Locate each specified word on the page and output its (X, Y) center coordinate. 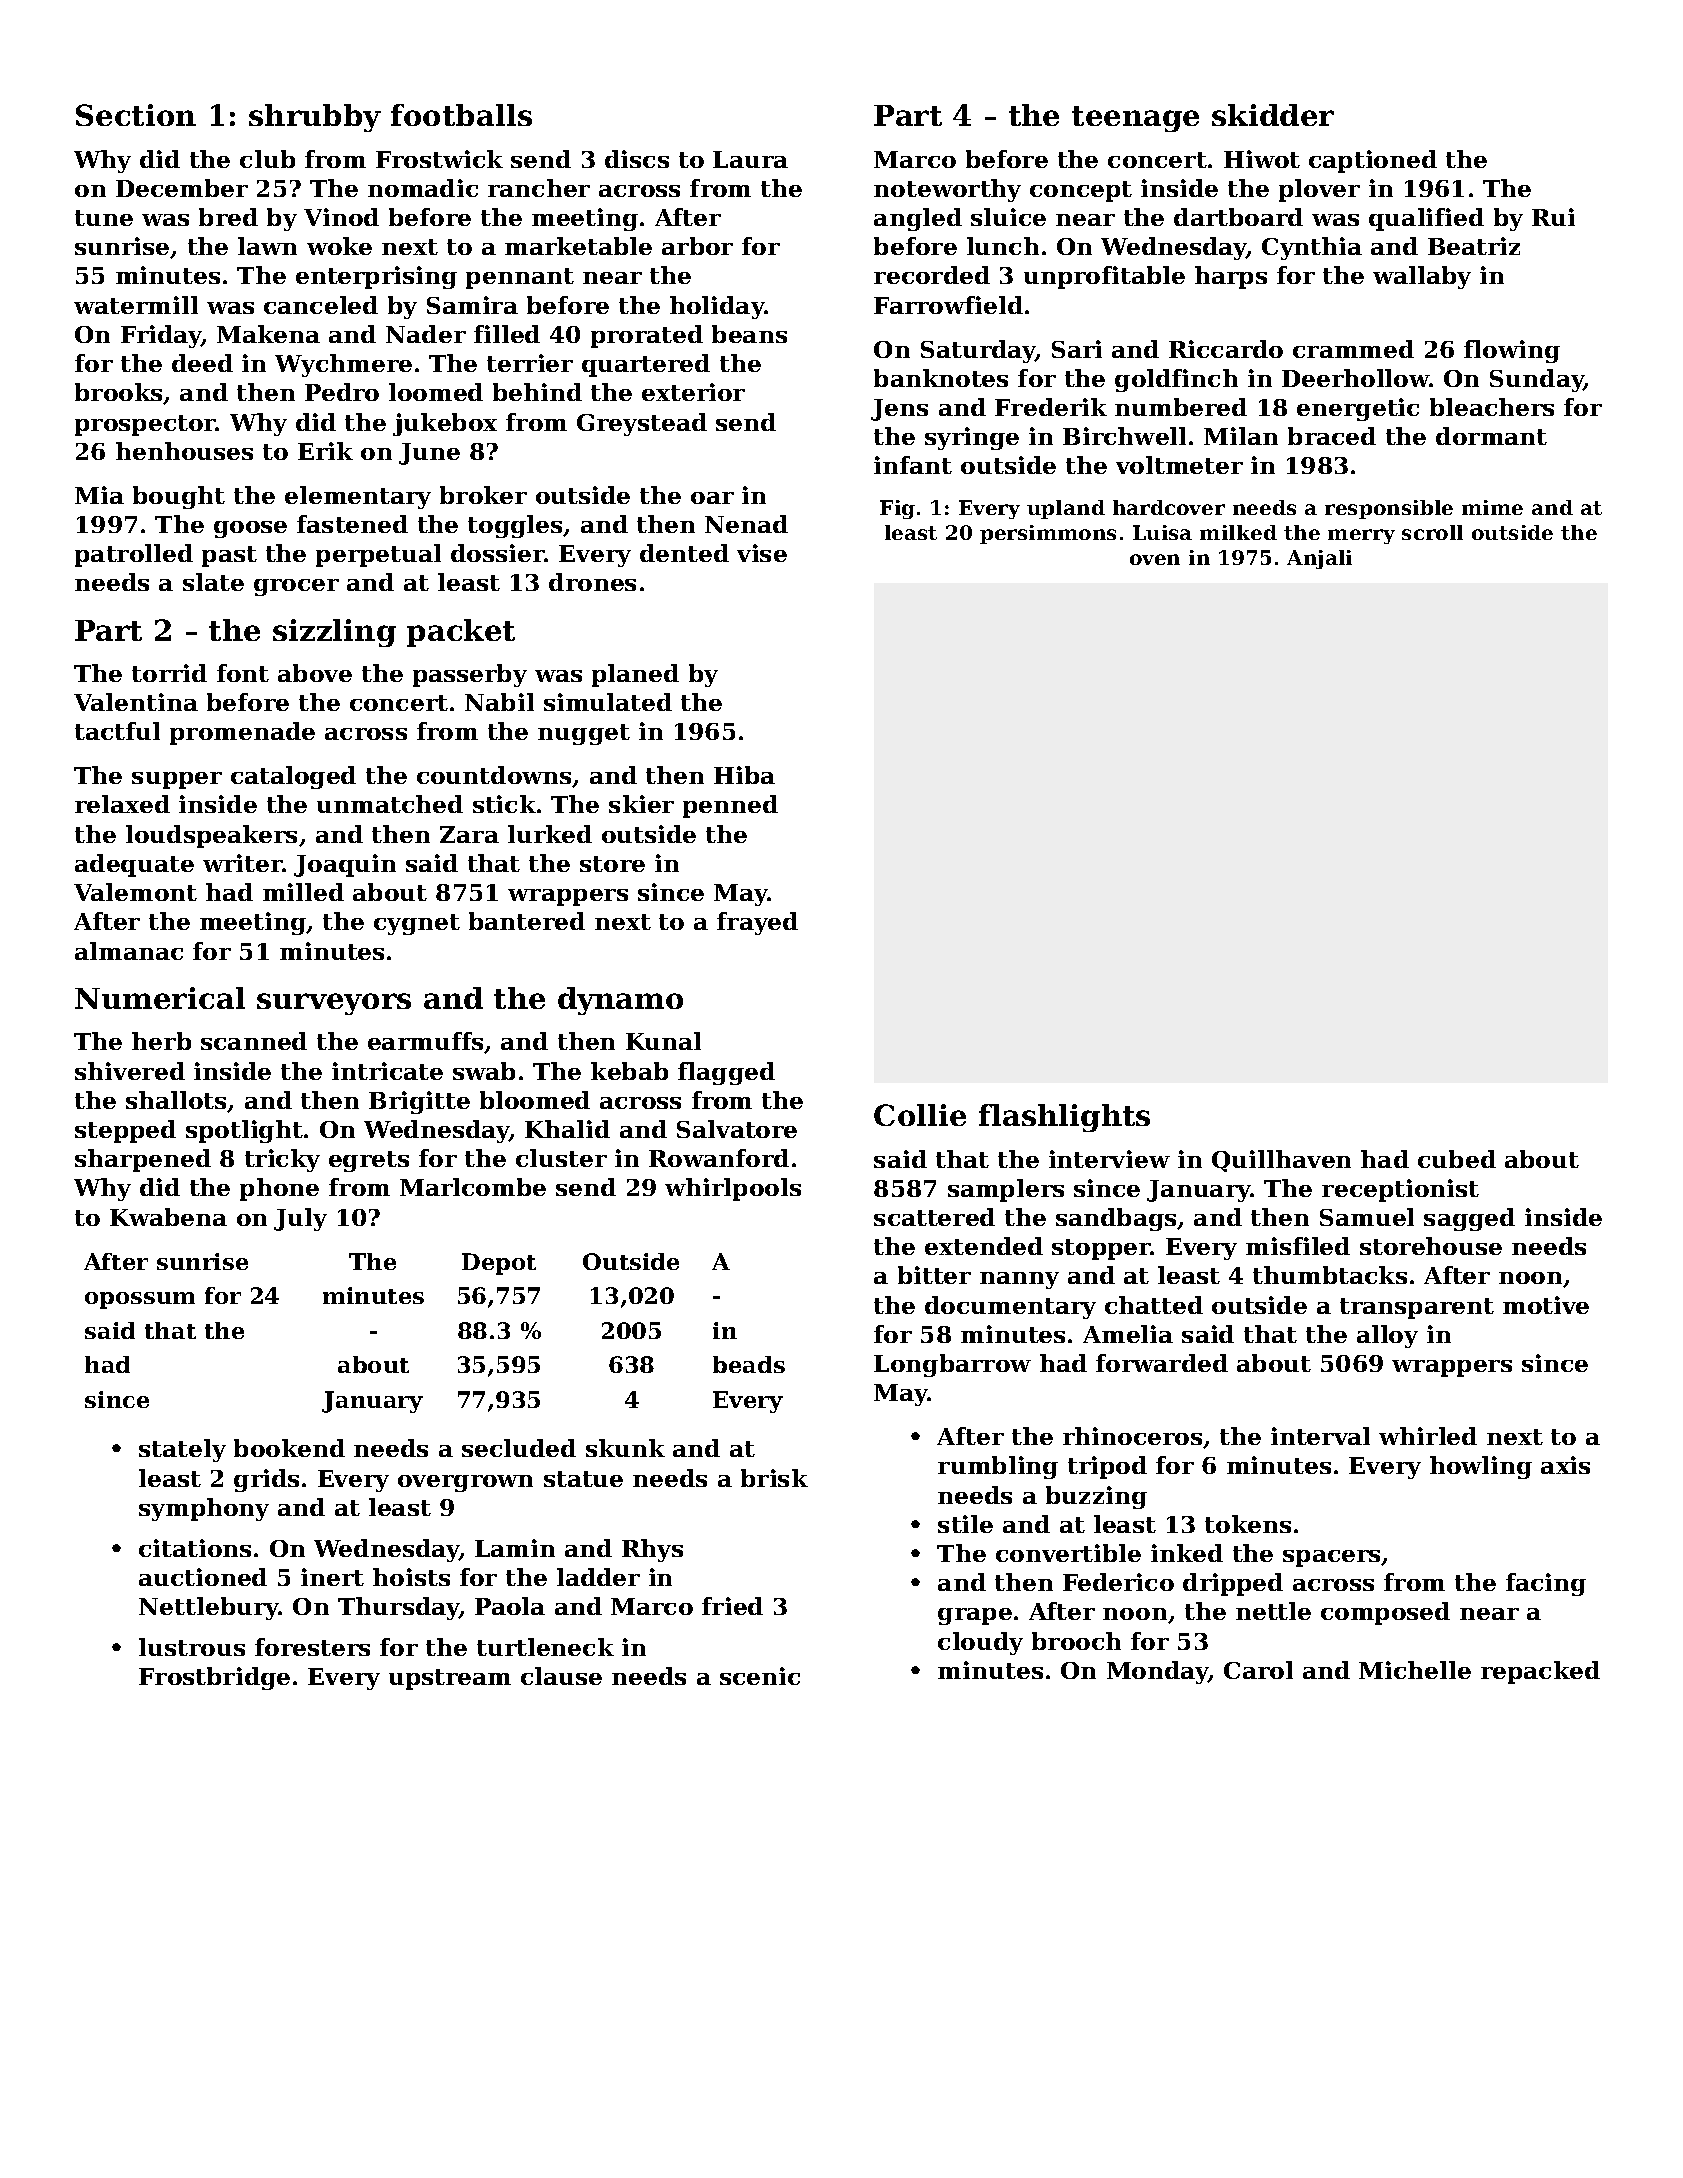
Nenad (746, 524)
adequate (134, 865)
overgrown (465, 1483)
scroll (1432, 532)
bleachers (1492, 407)
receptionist (1400, 1190)
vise (762, 553)
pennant (520, 278)
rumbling (998, 1467)
